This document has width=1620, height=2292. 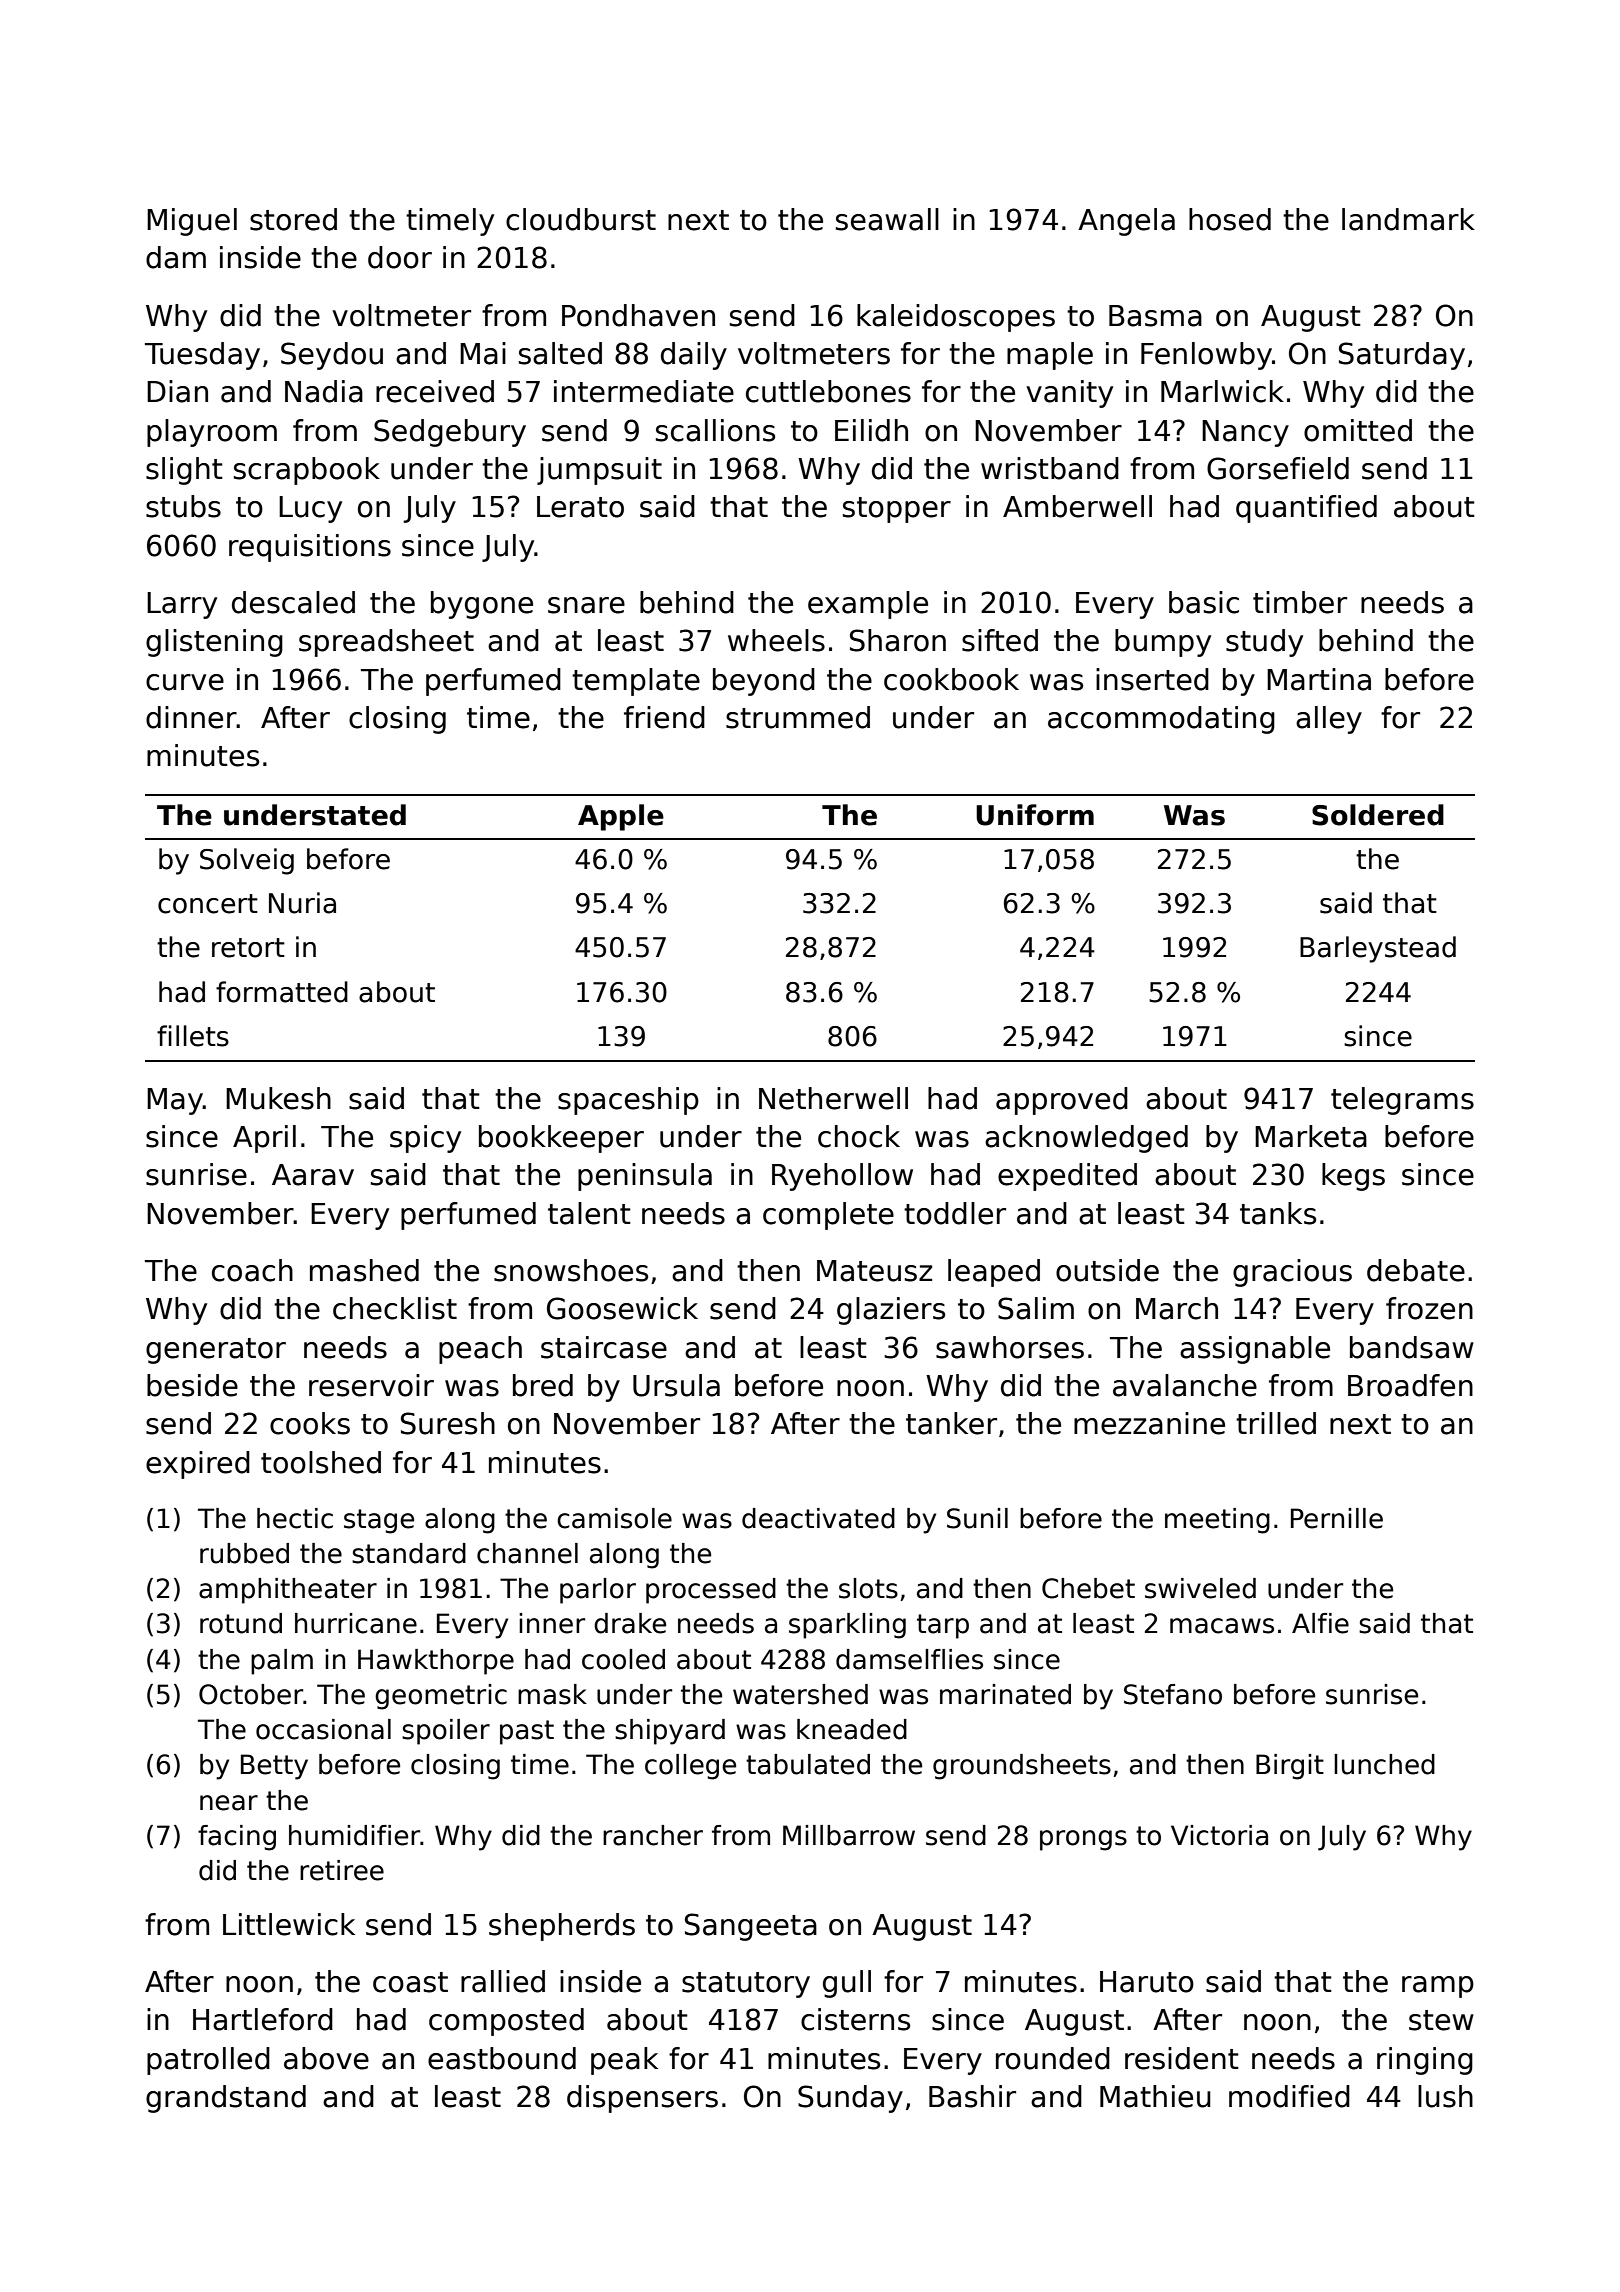 What do you see at coordinates (1445, 2096) in the document?
I see `lush` at bounding box center [1445, 2096].
